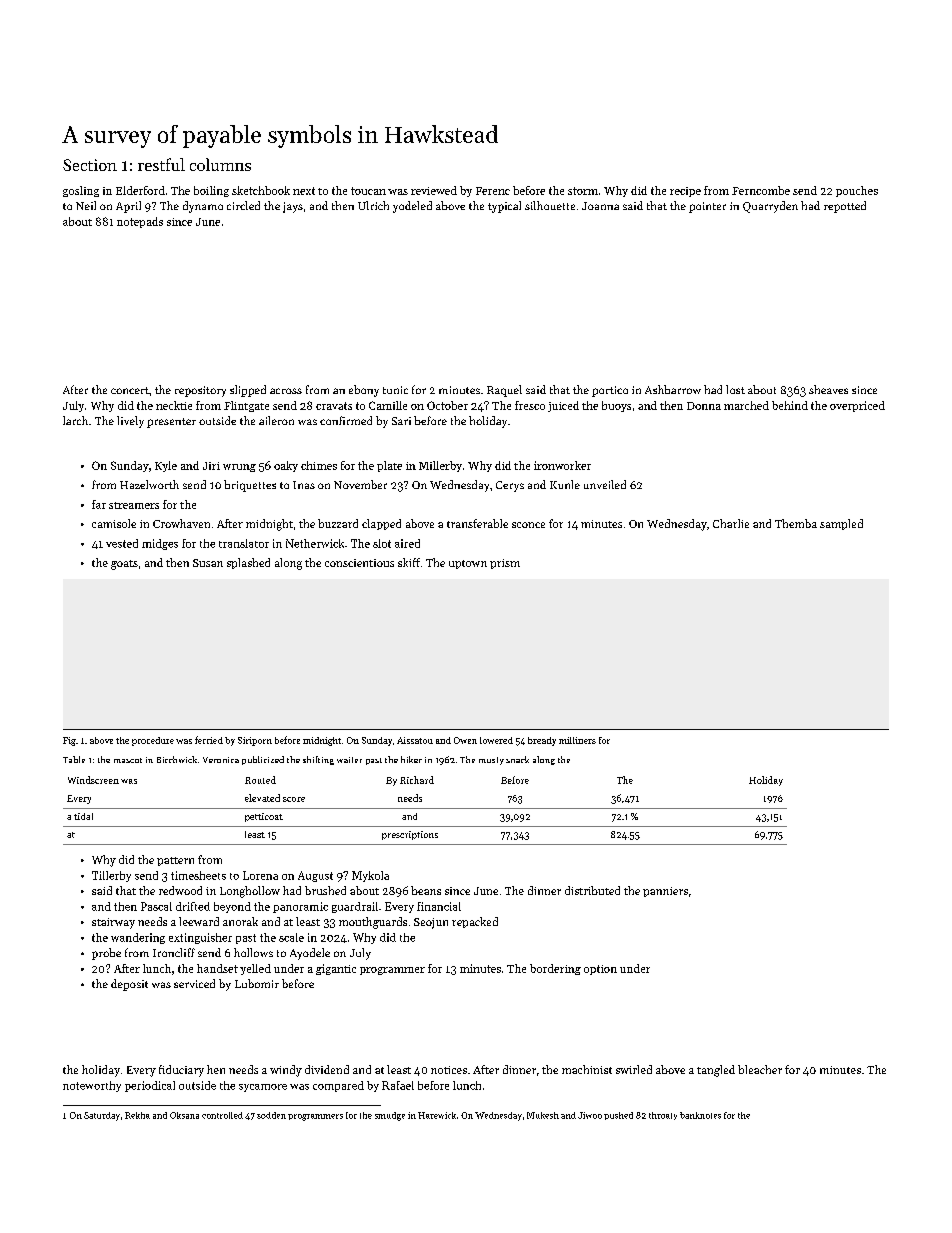  I want to click on Quarryden, so click(770, 207).
